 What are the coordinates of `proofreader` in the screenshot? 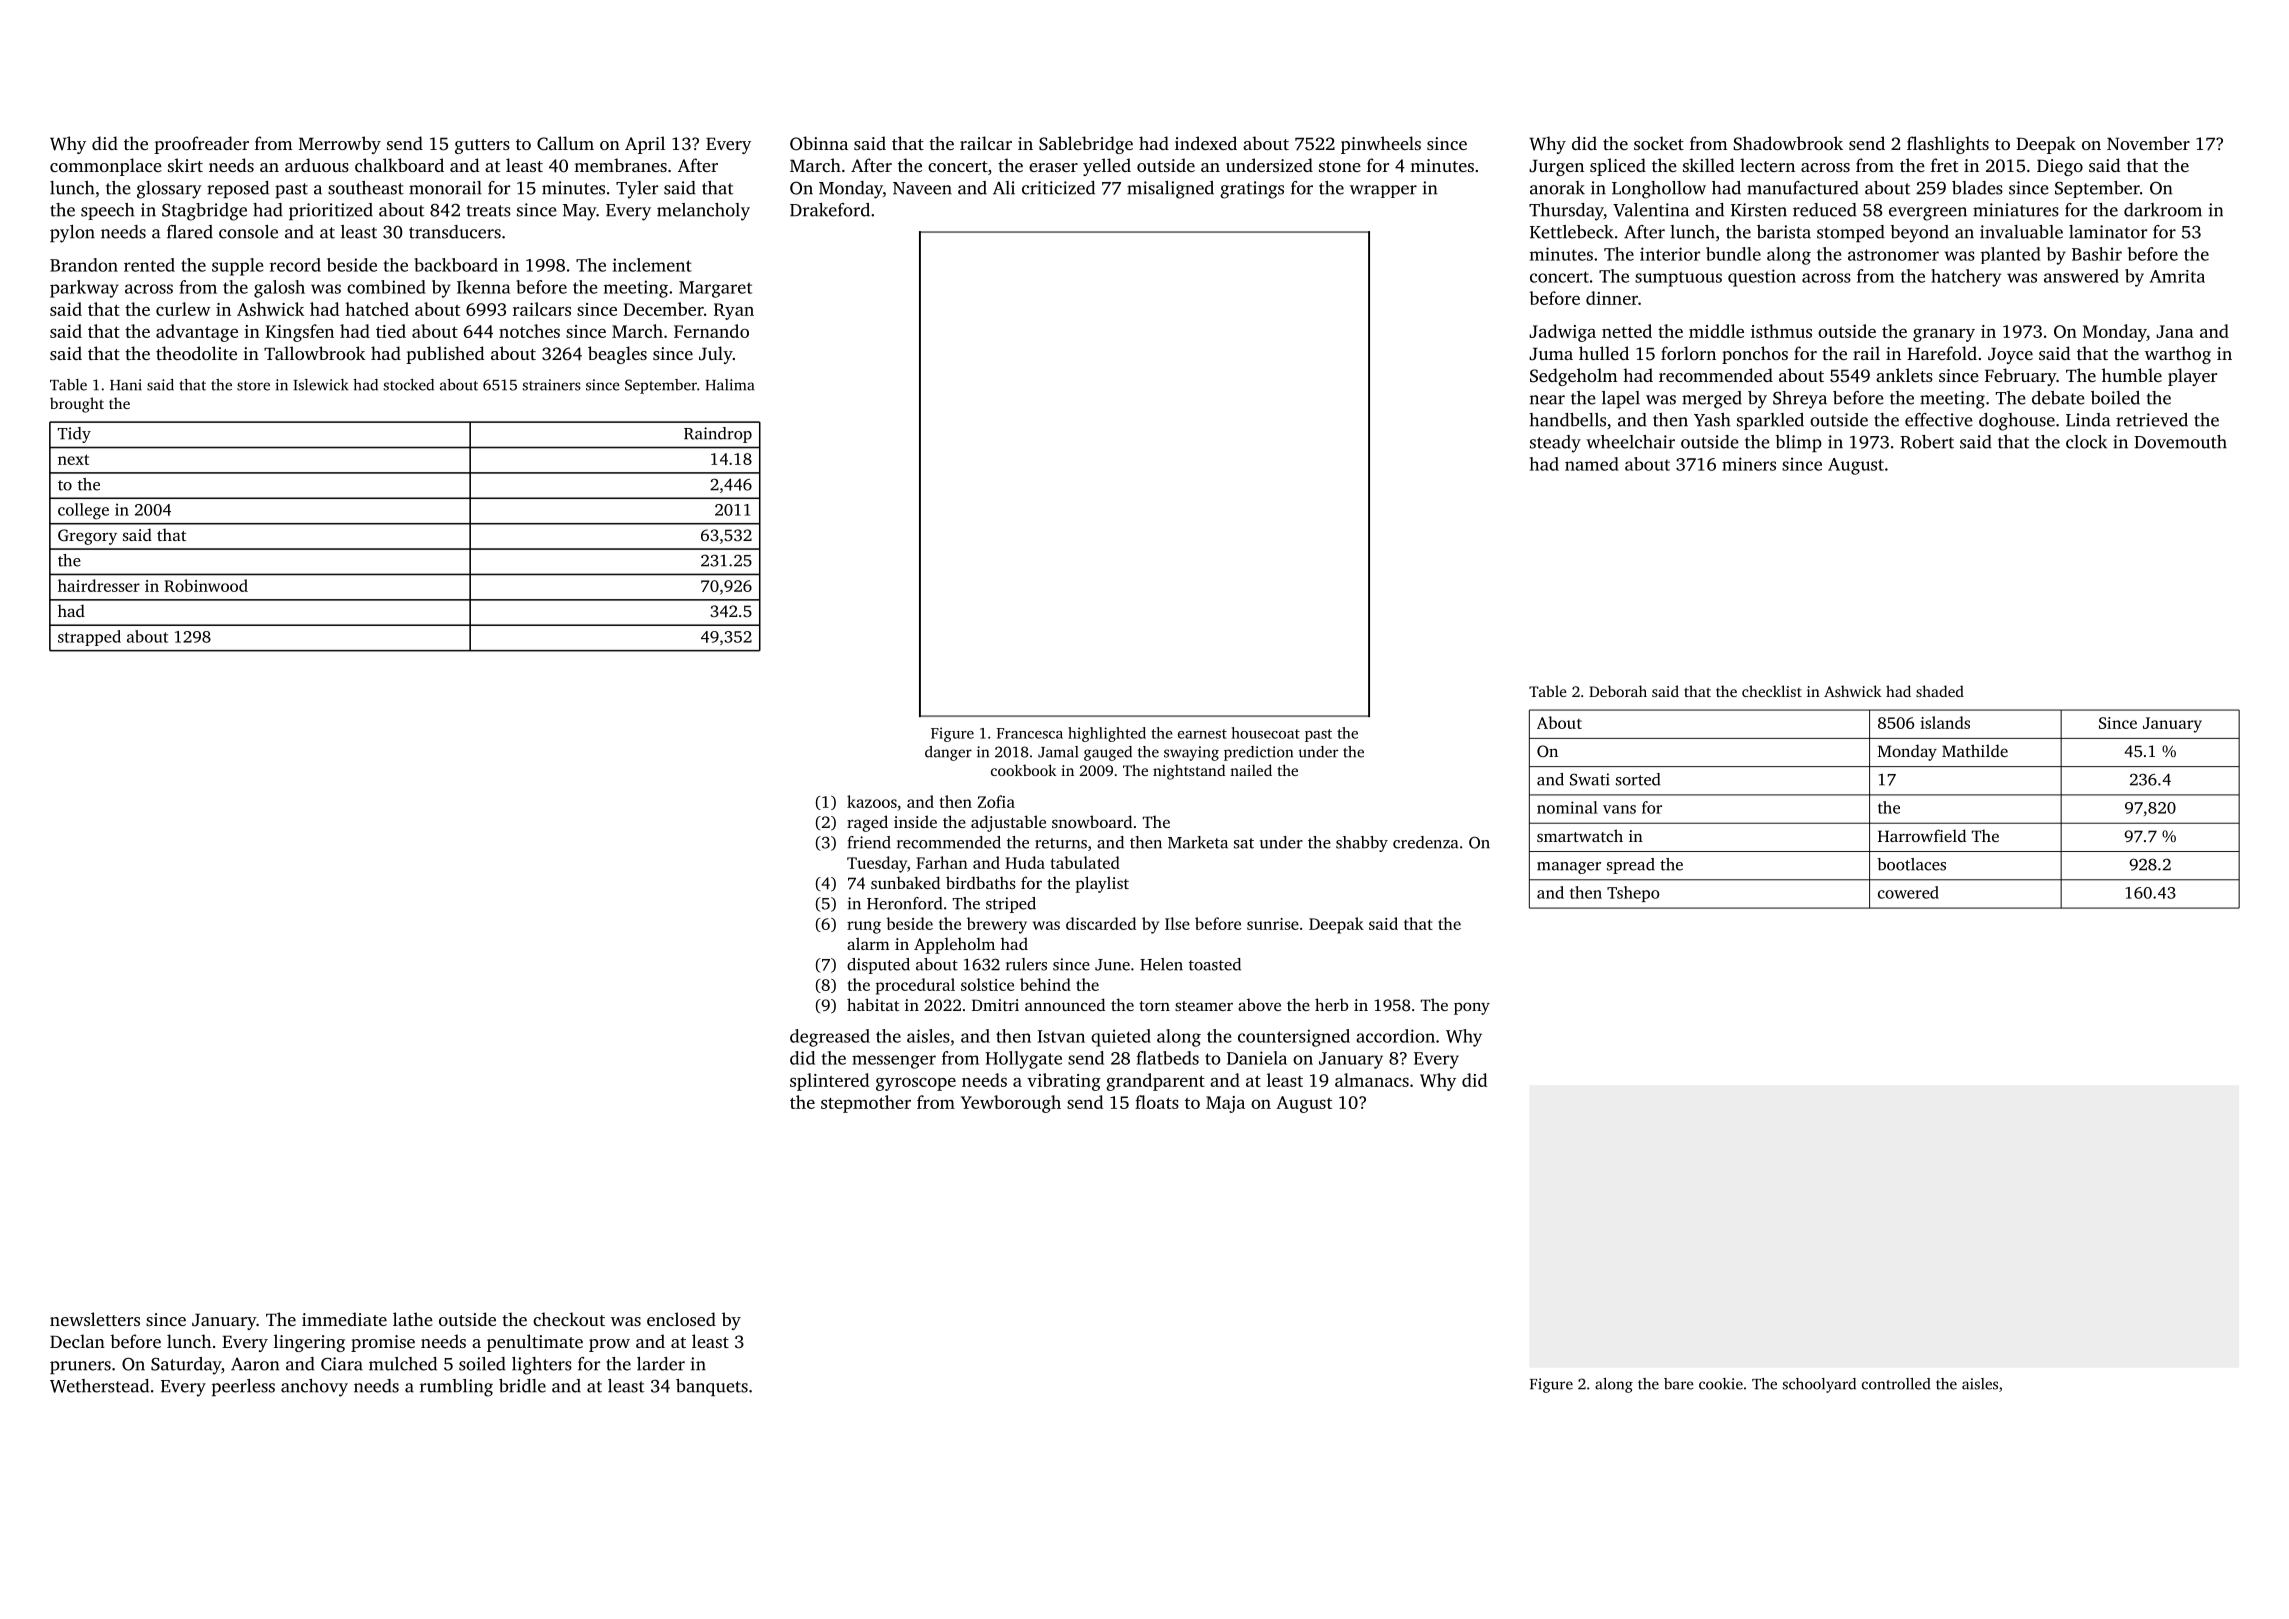 It's located at (201, 145).
